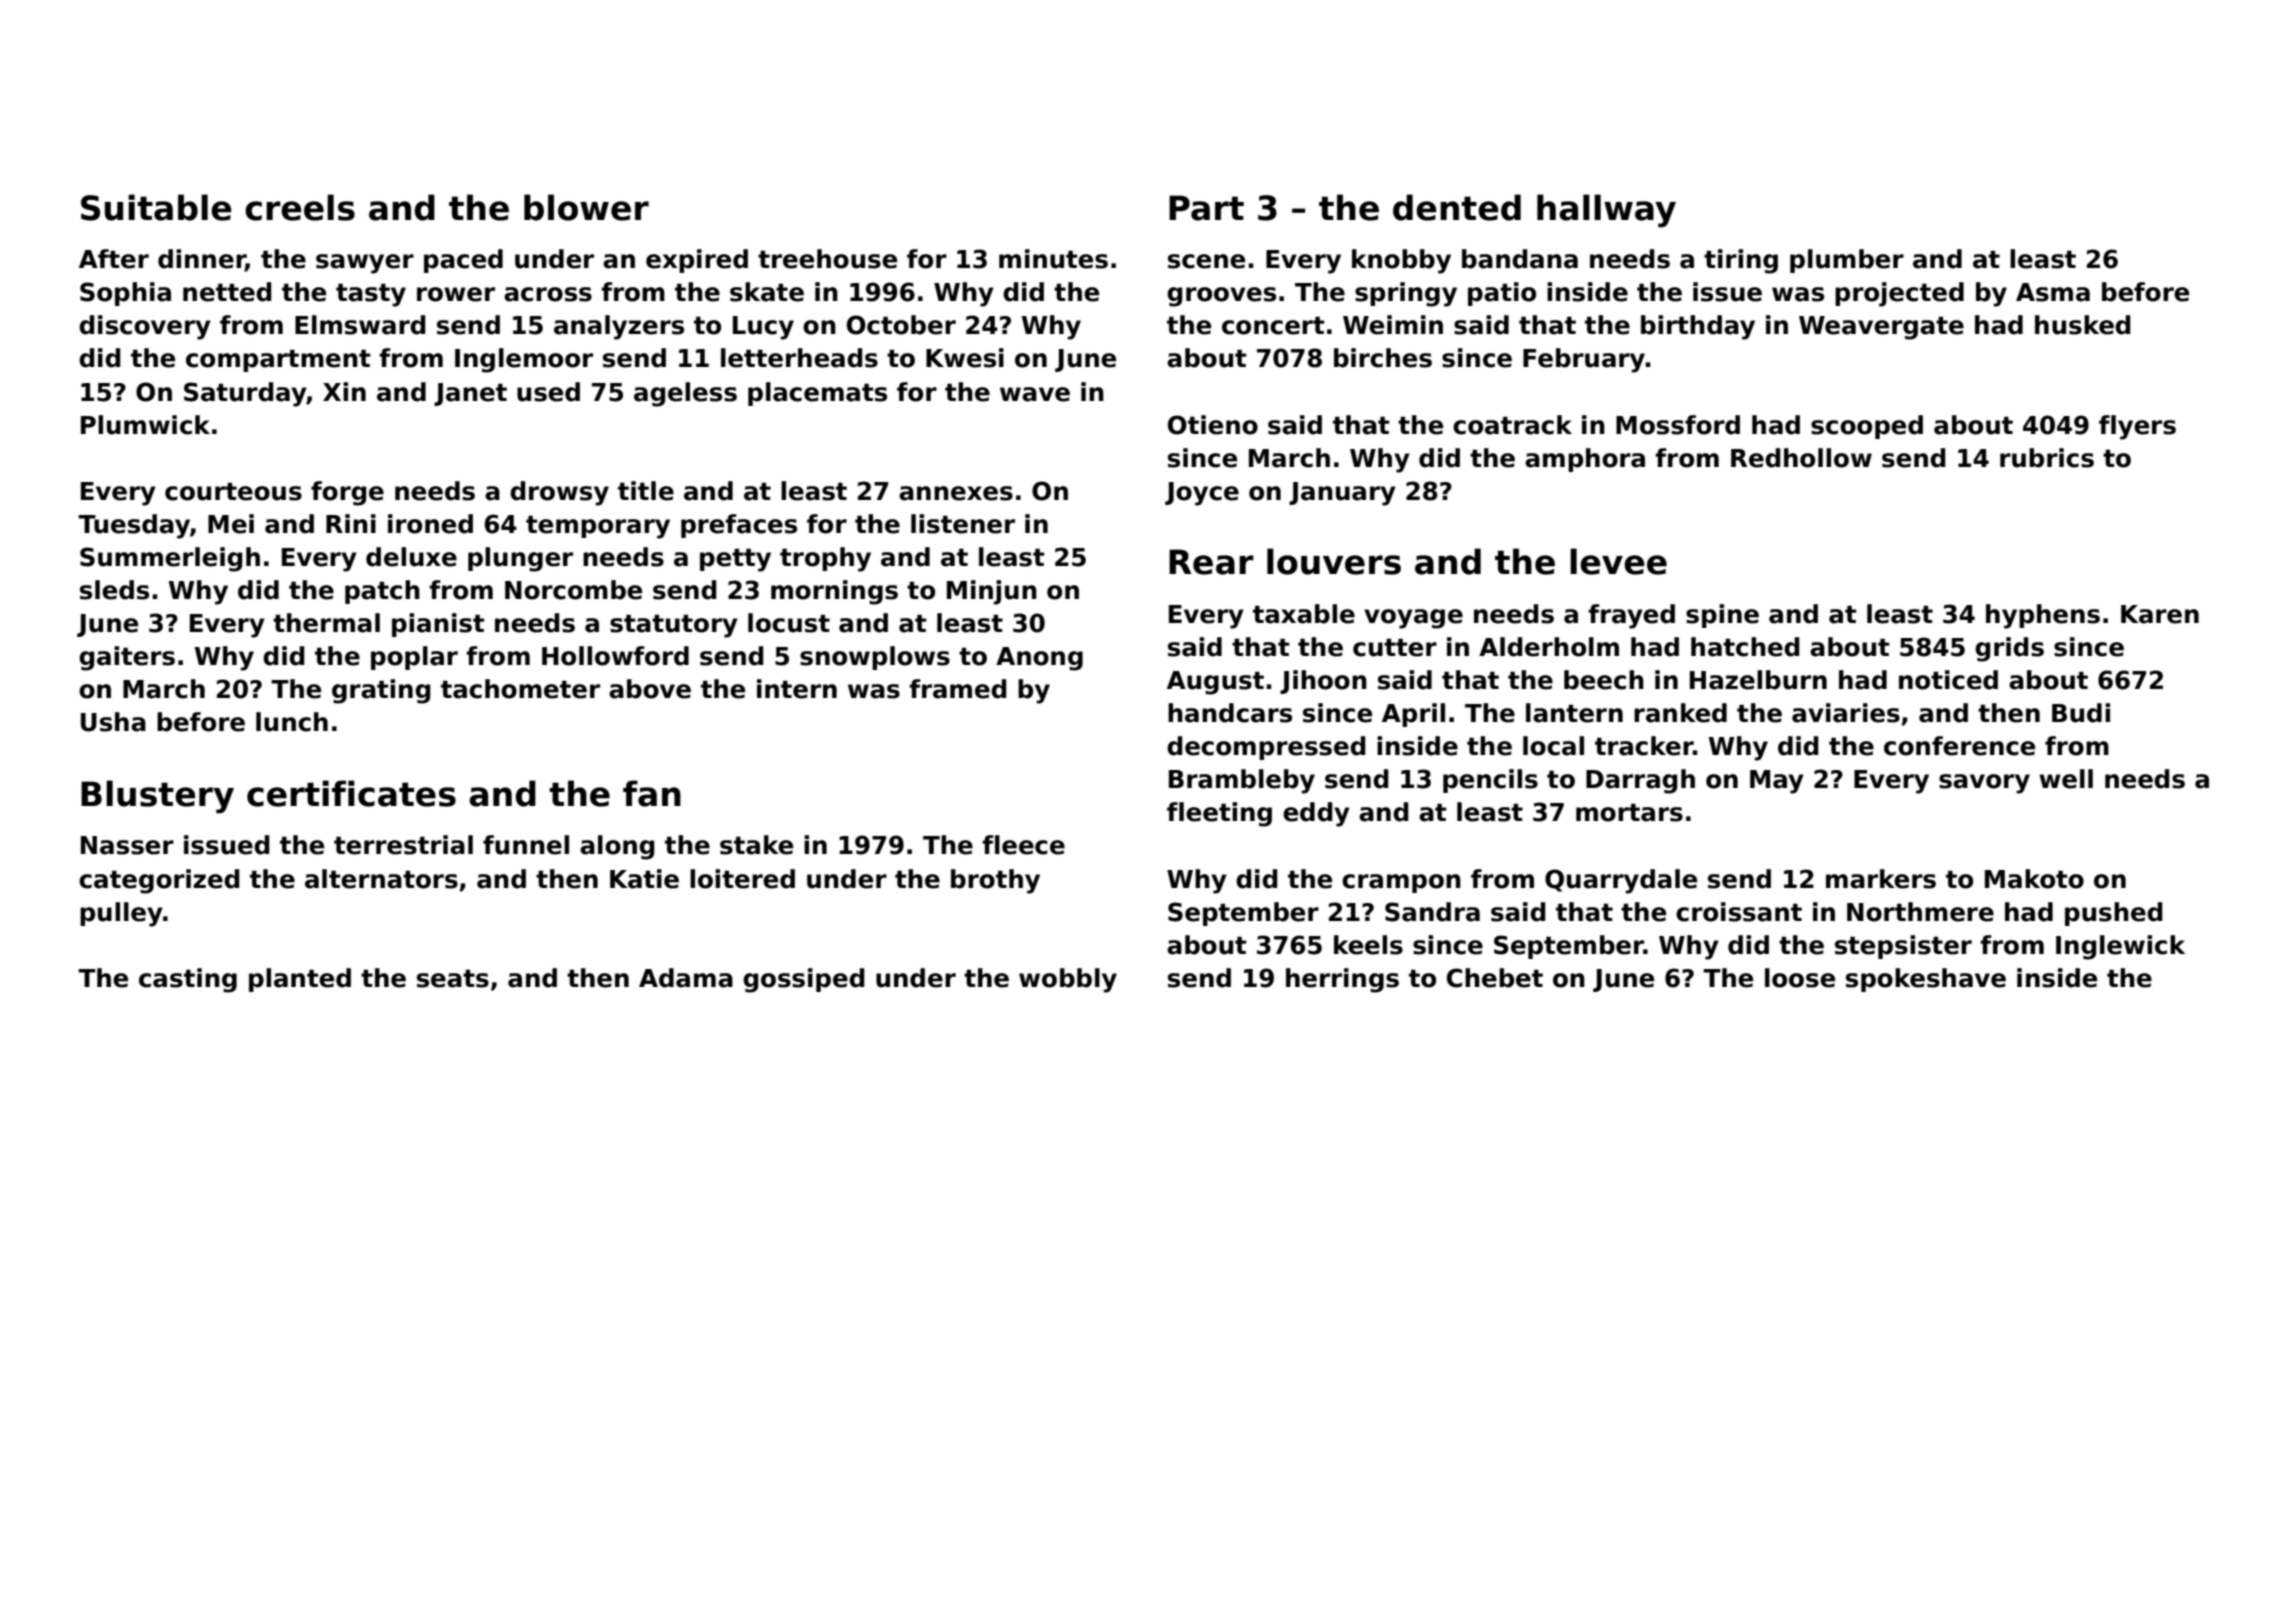 The width and height of the screenshot is (2292, 1620). I want to click on Anong, so click(1039, 659).
